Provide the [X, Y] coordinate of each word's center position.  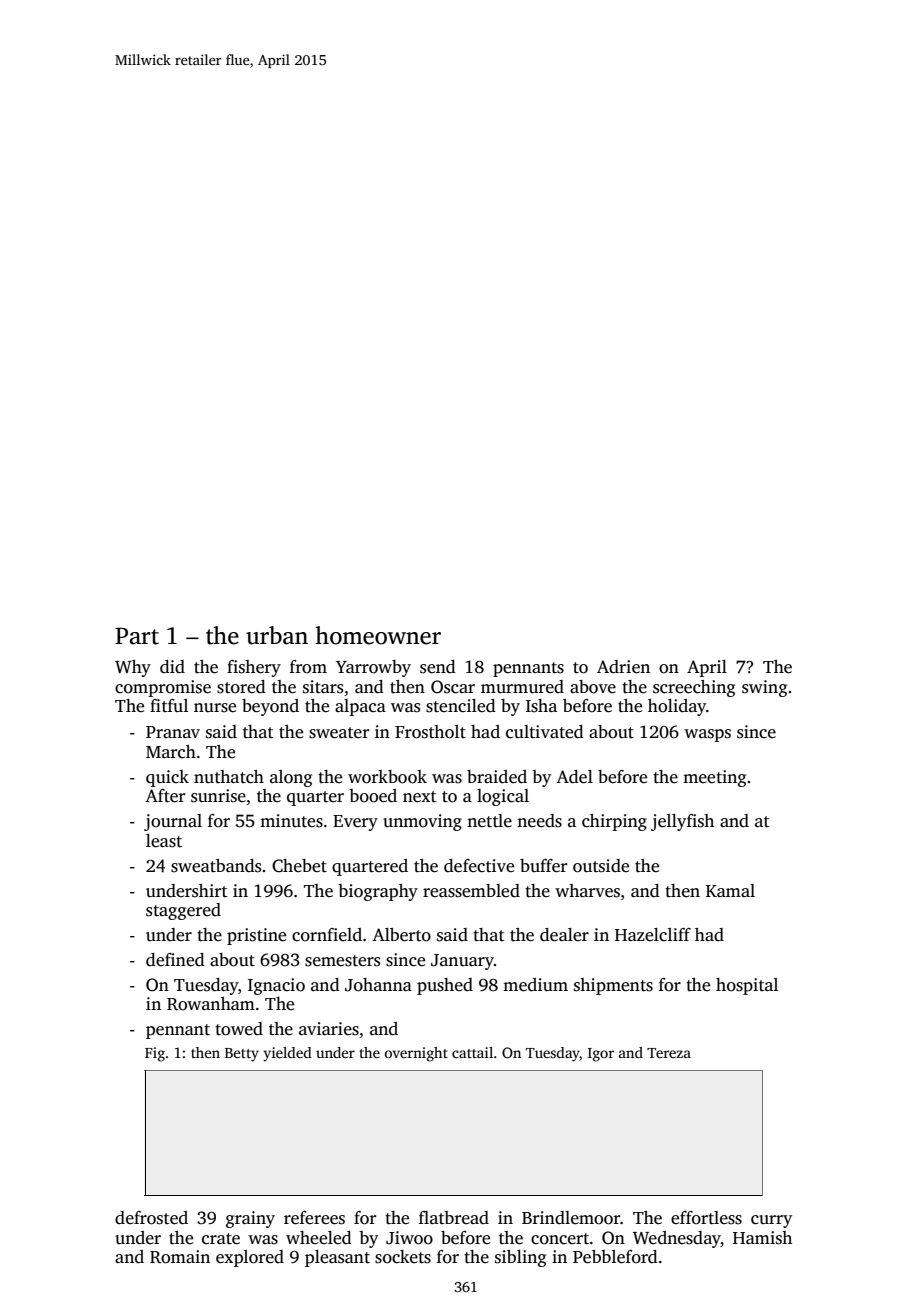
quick [167, 778]
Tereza [669, 1053]
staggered [183, 911]
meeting [714, 778]
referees [314, 1218]
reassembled [471, 891]
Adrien [623, 667]
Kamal [730, 890]
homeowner [378, 635]
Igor [601, 1055]
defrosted [151, 1218]
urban [277, 635]
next [420, 797]
